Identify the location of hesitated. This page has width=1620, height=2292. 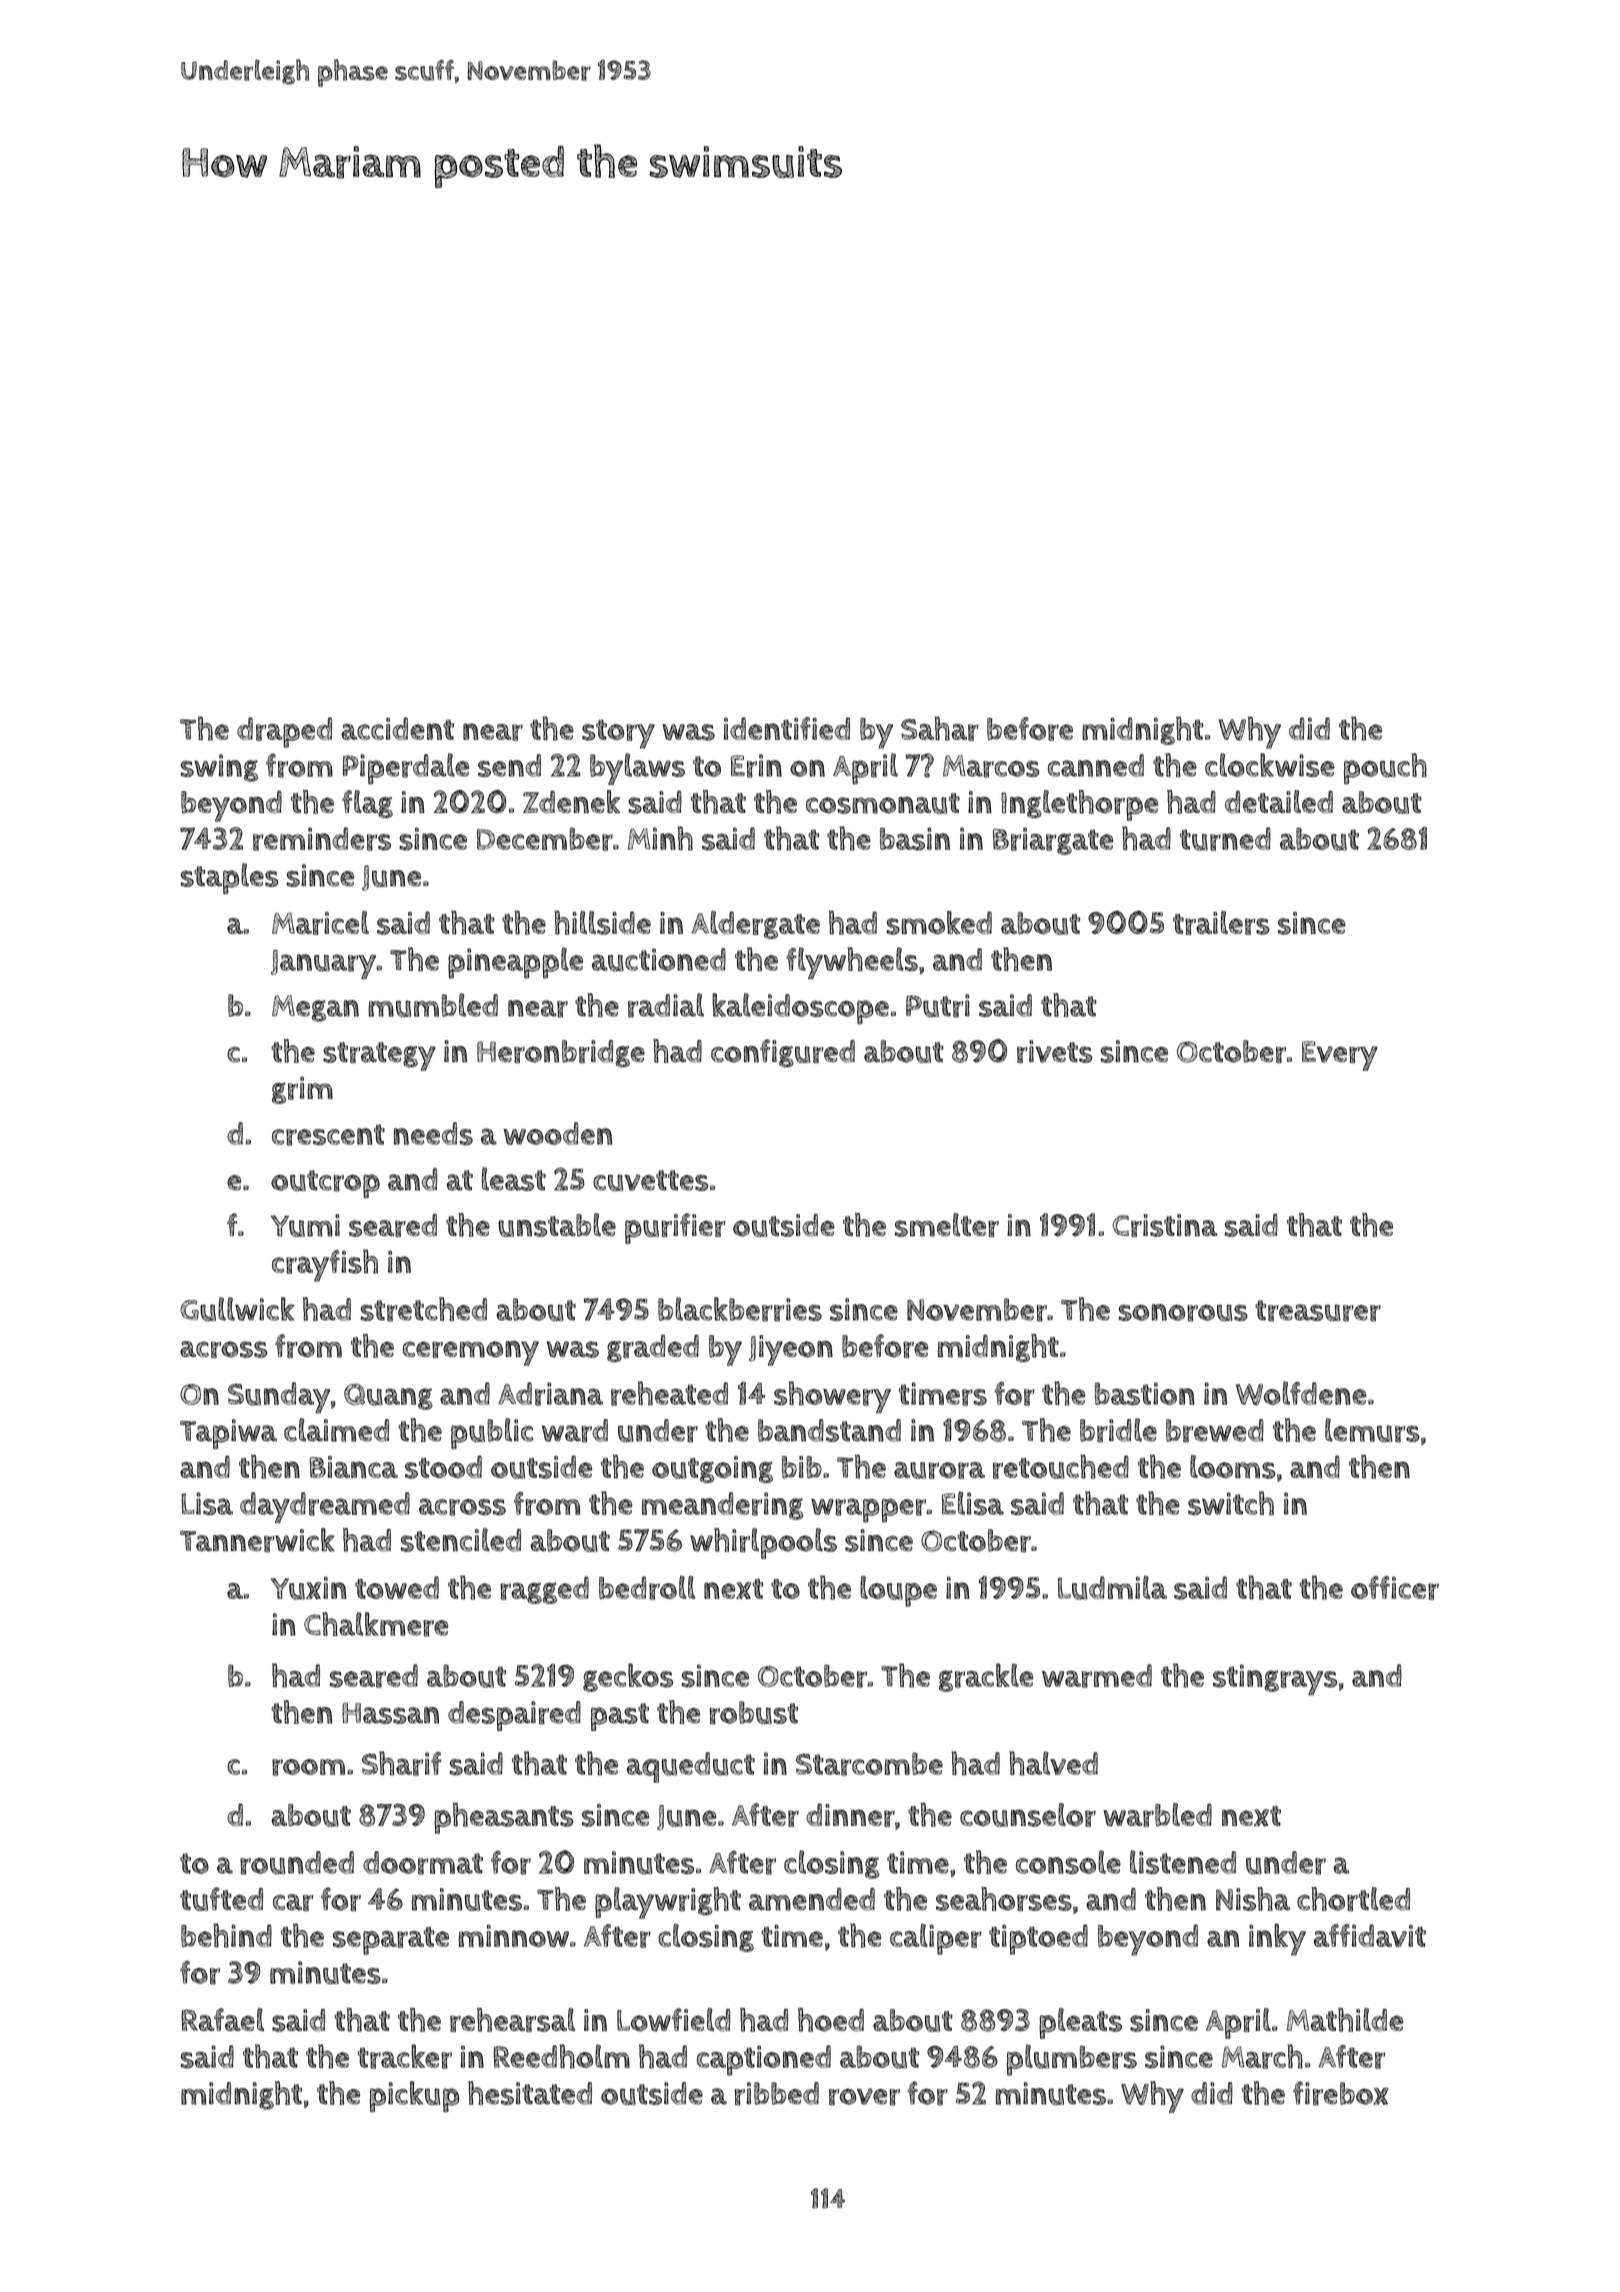
(530, 2093).
